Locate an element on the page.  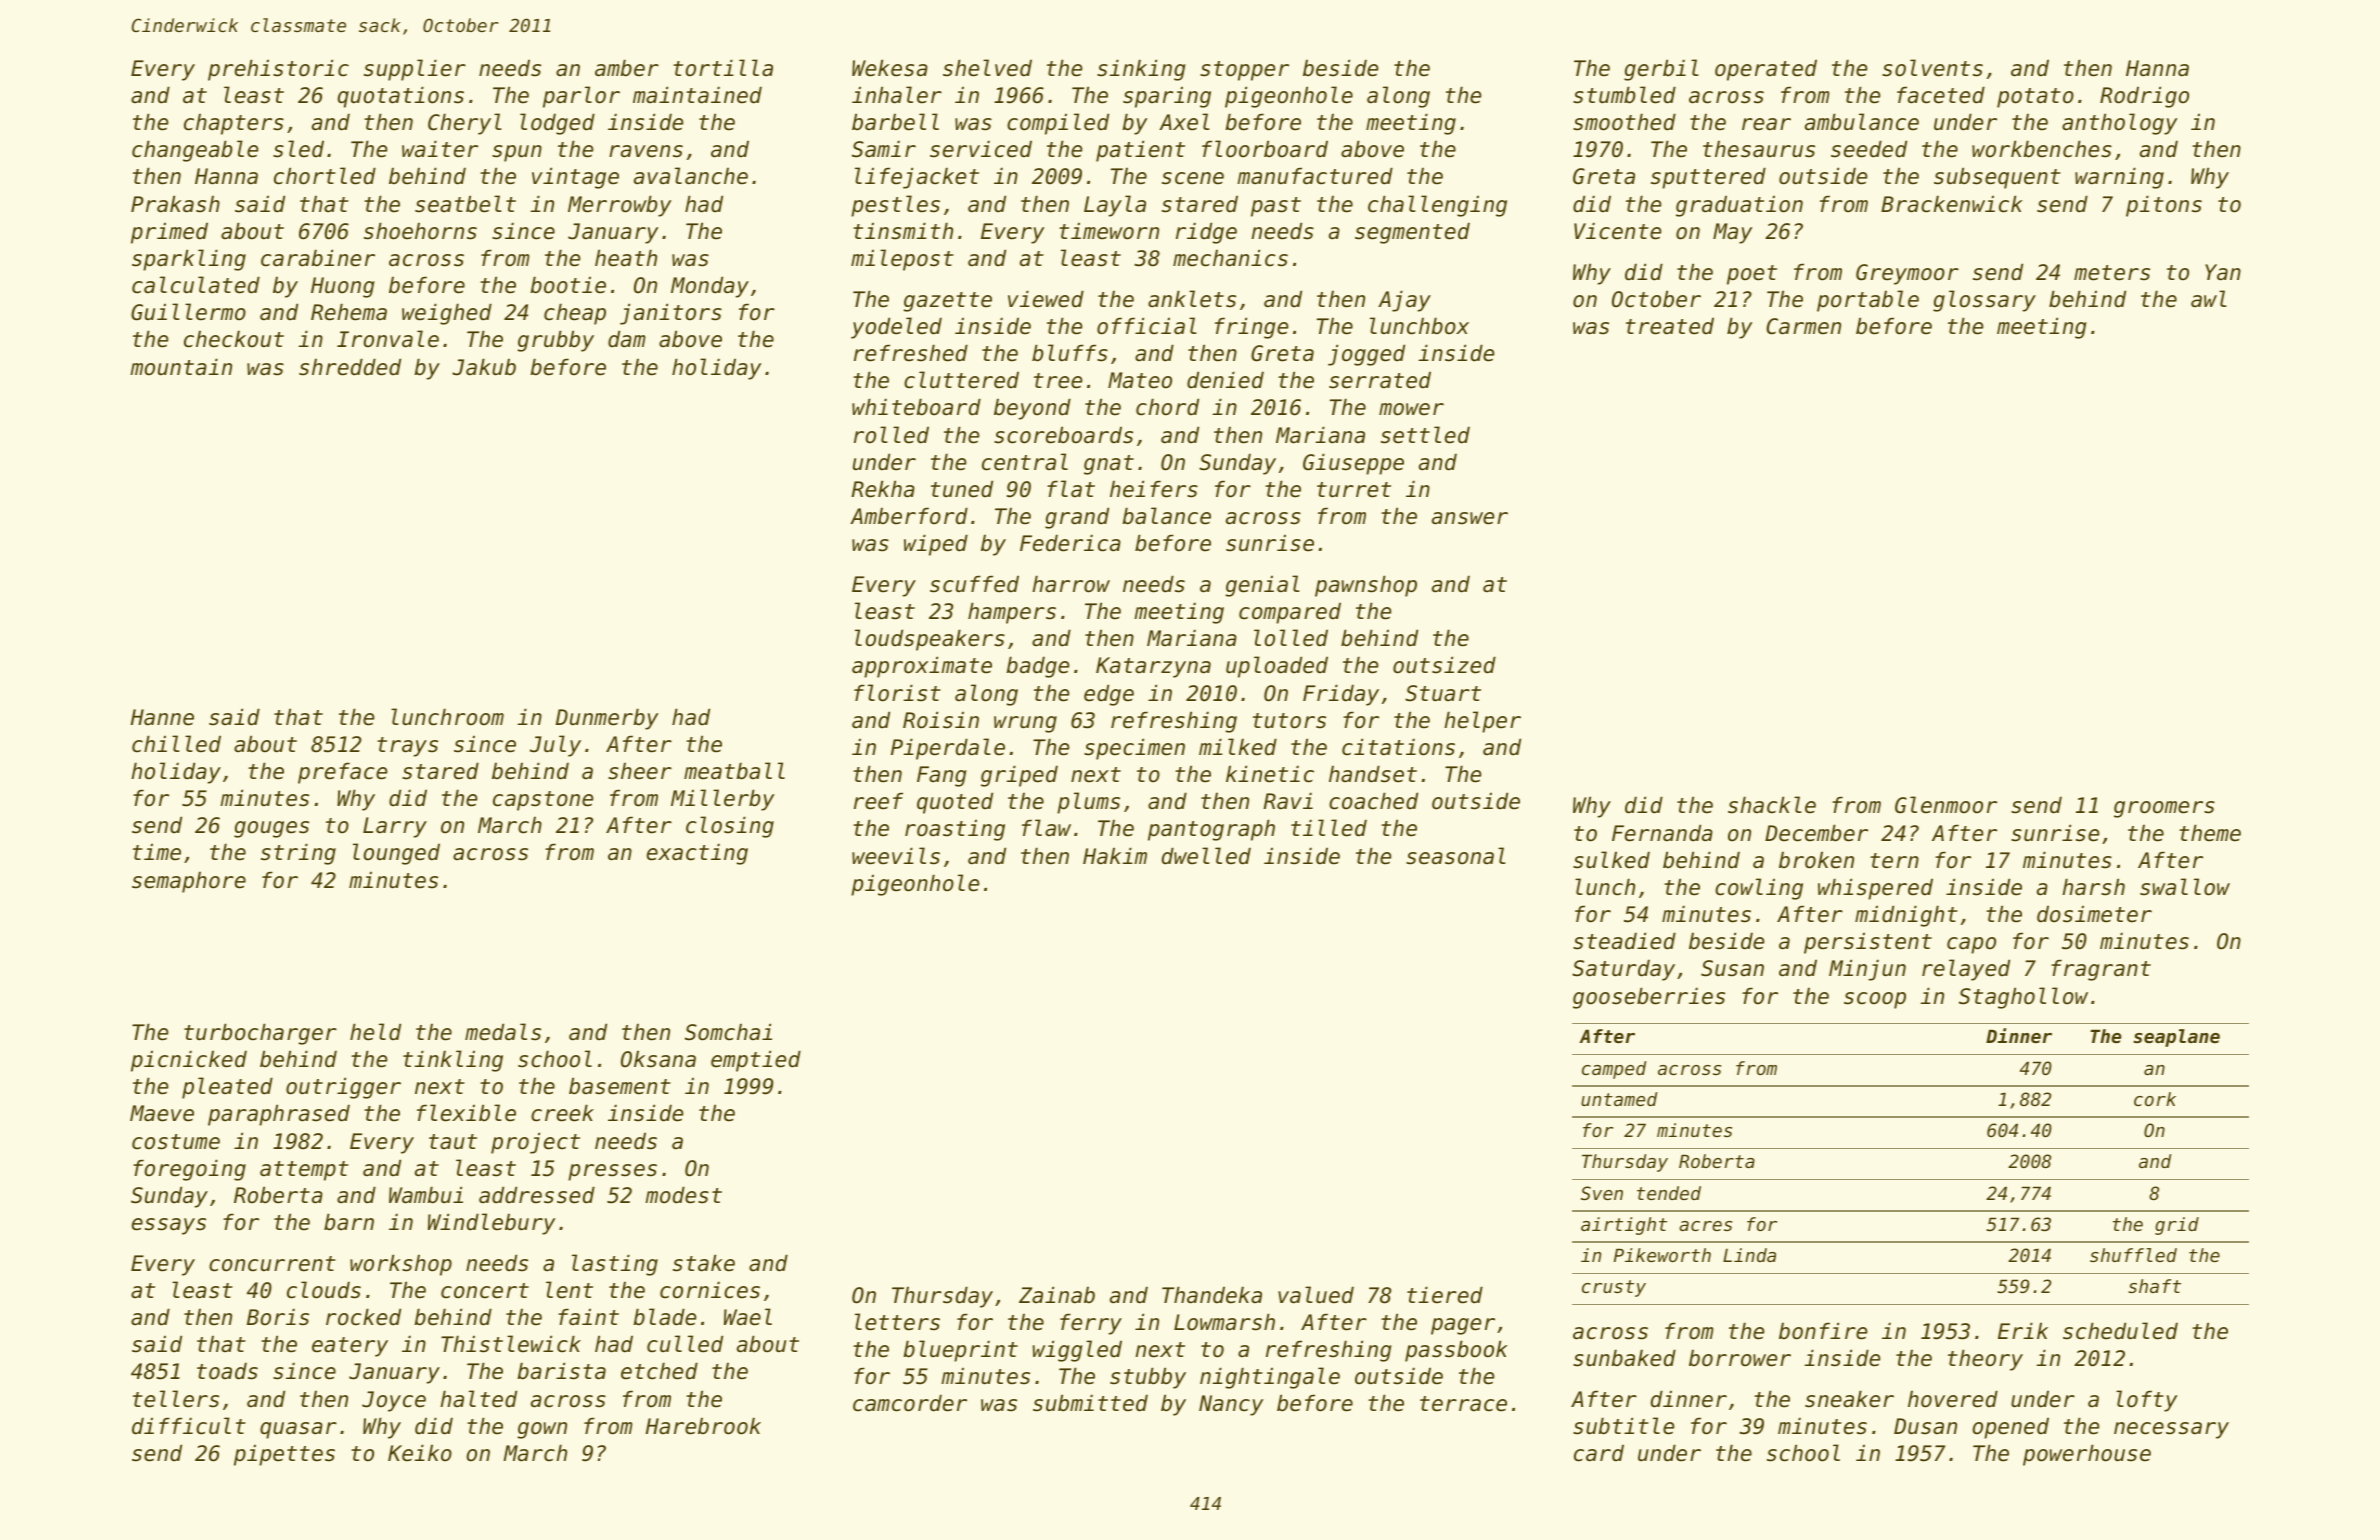
Saturday is located at coordinates (1623, 970).
